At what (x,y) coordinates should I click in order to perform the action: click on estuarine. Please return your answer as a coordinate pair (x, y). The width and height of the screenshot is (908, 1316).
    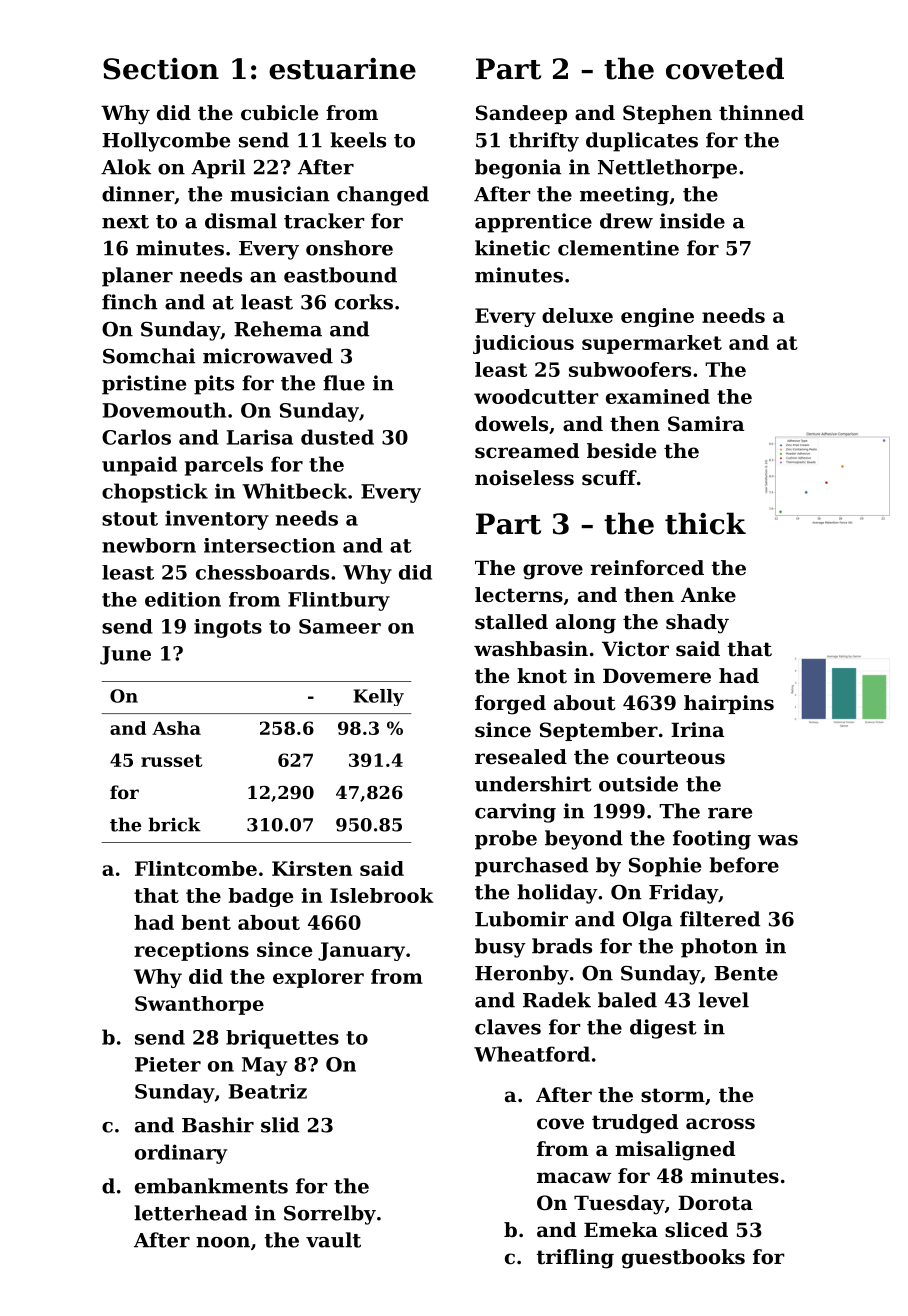
    Looking at the image, I should click on (342, 69).
